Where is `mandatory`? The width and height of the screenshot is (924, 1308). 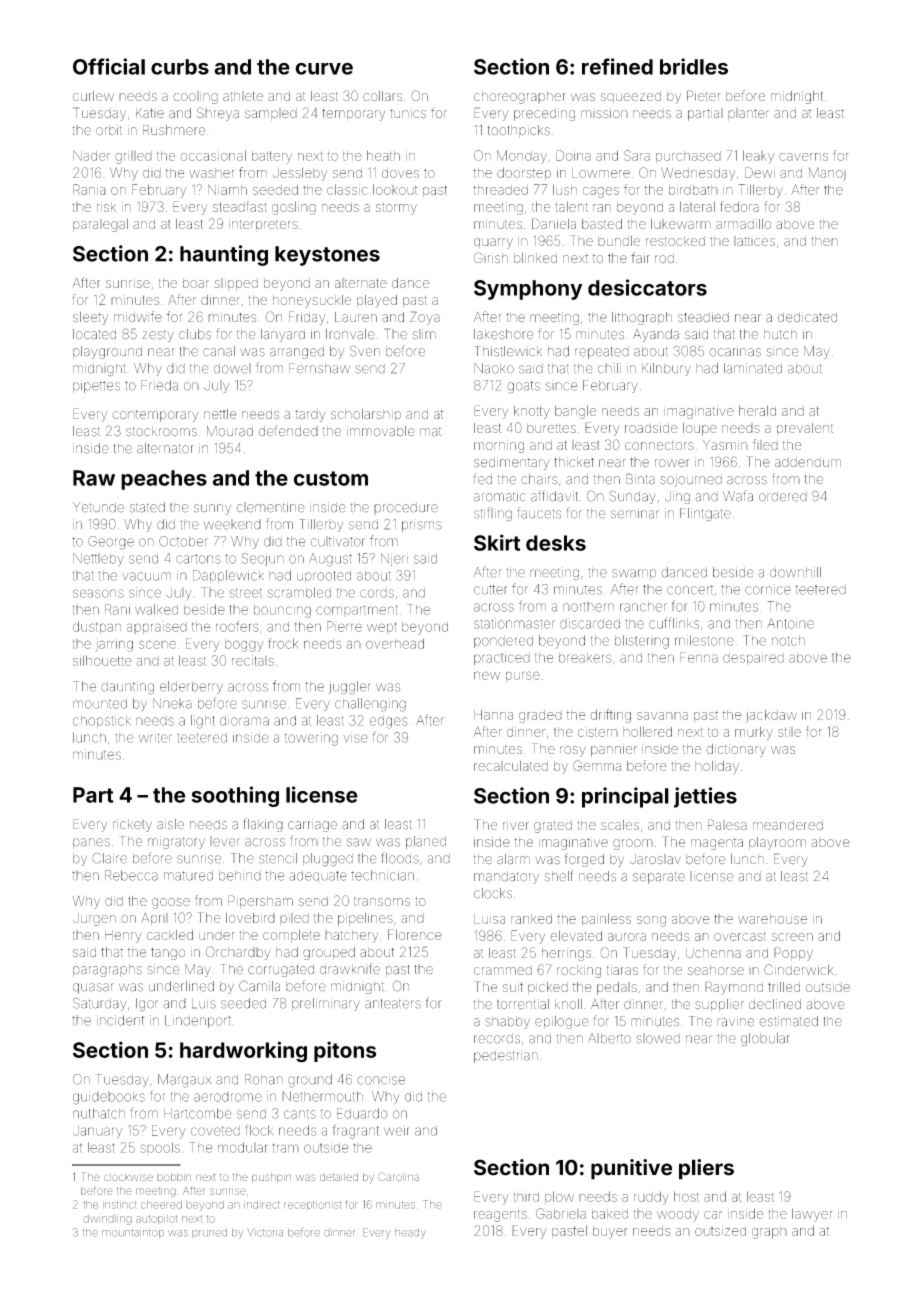
mandatory is located at coordinates (506, 877).
